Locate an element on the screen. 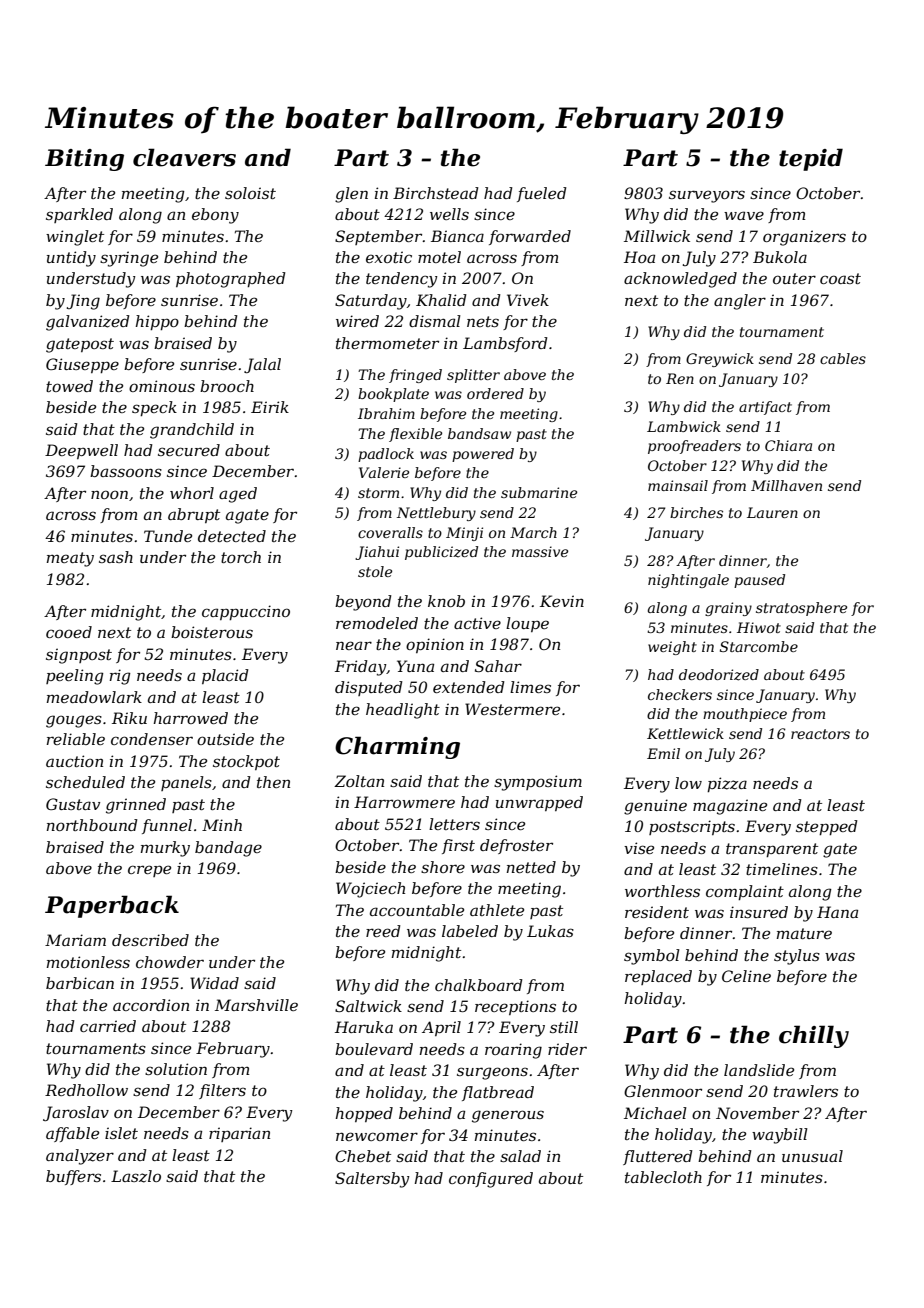 This screenshot has width=924, height=1308. Westermere is located at coordinates (512, 709).
